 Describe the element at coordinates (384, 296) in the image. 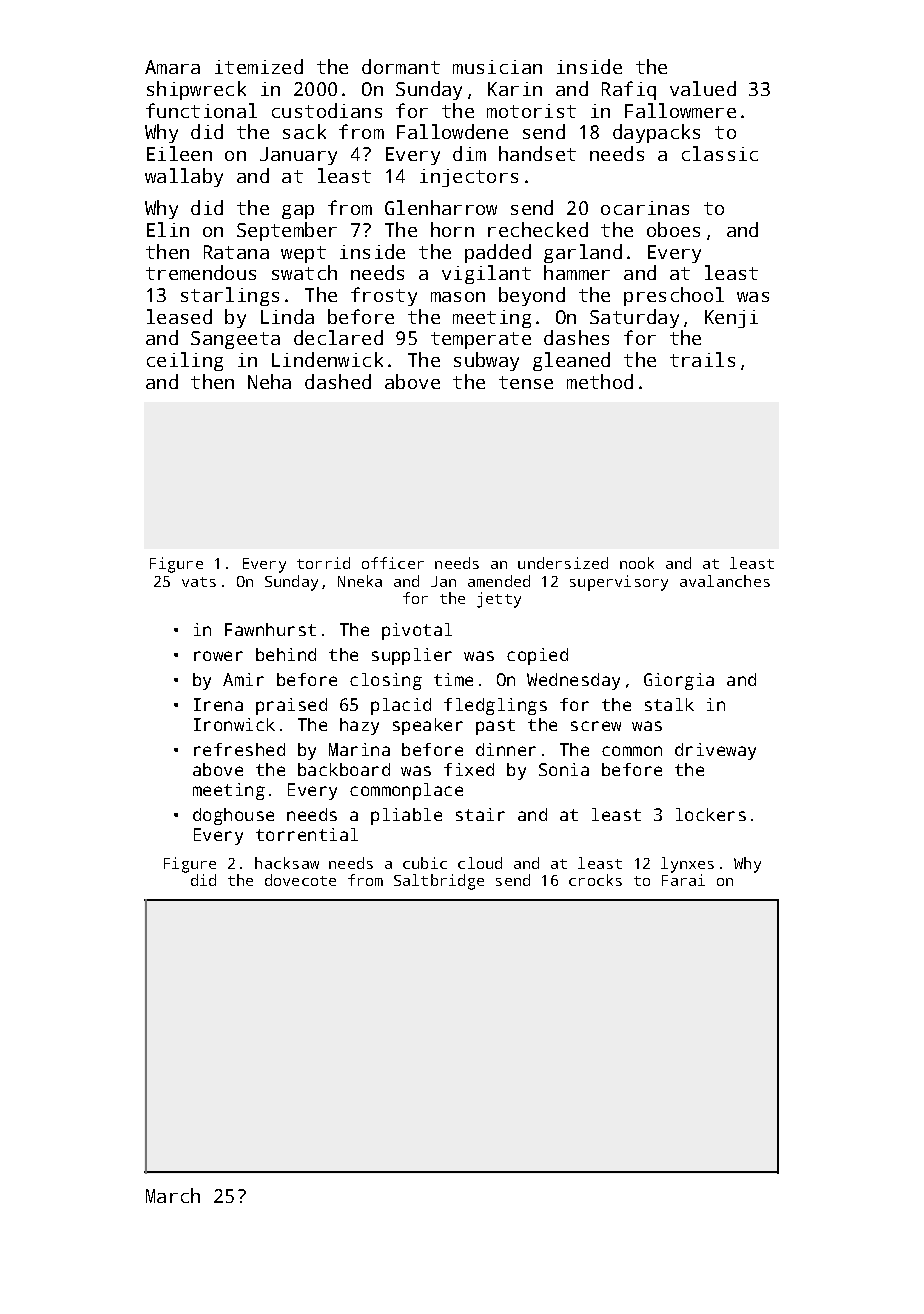

I see `frosty` at that location.
